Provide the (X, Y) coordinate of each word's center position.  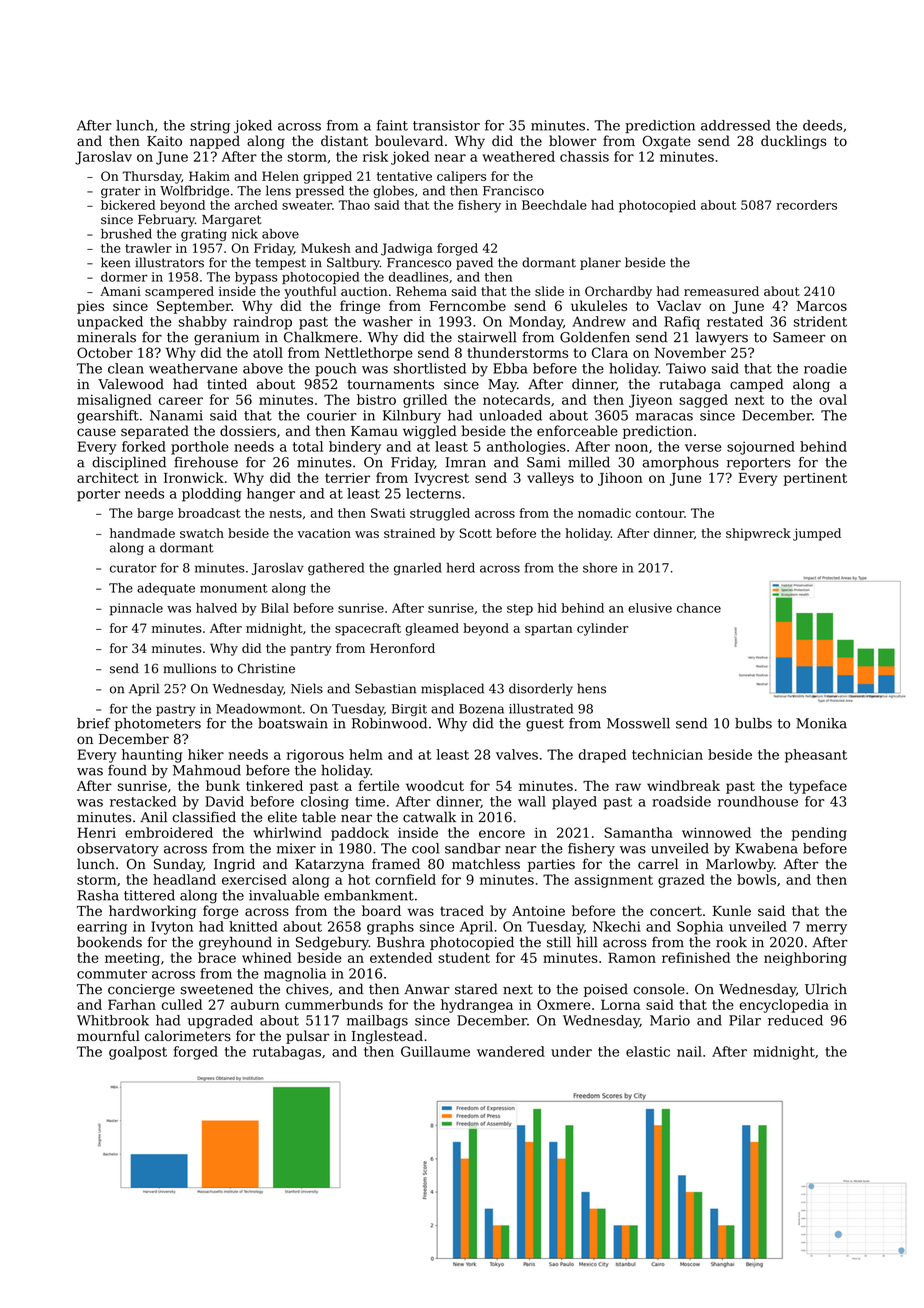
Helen (280, 176)
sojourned (761, 448)
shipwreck (758, 534)
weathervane (193, 368)
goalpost (138, 1053)
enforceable (577, 430)
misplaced (452, 689)
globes (393, 191)
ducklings (793, 142)
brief (93, 723)
